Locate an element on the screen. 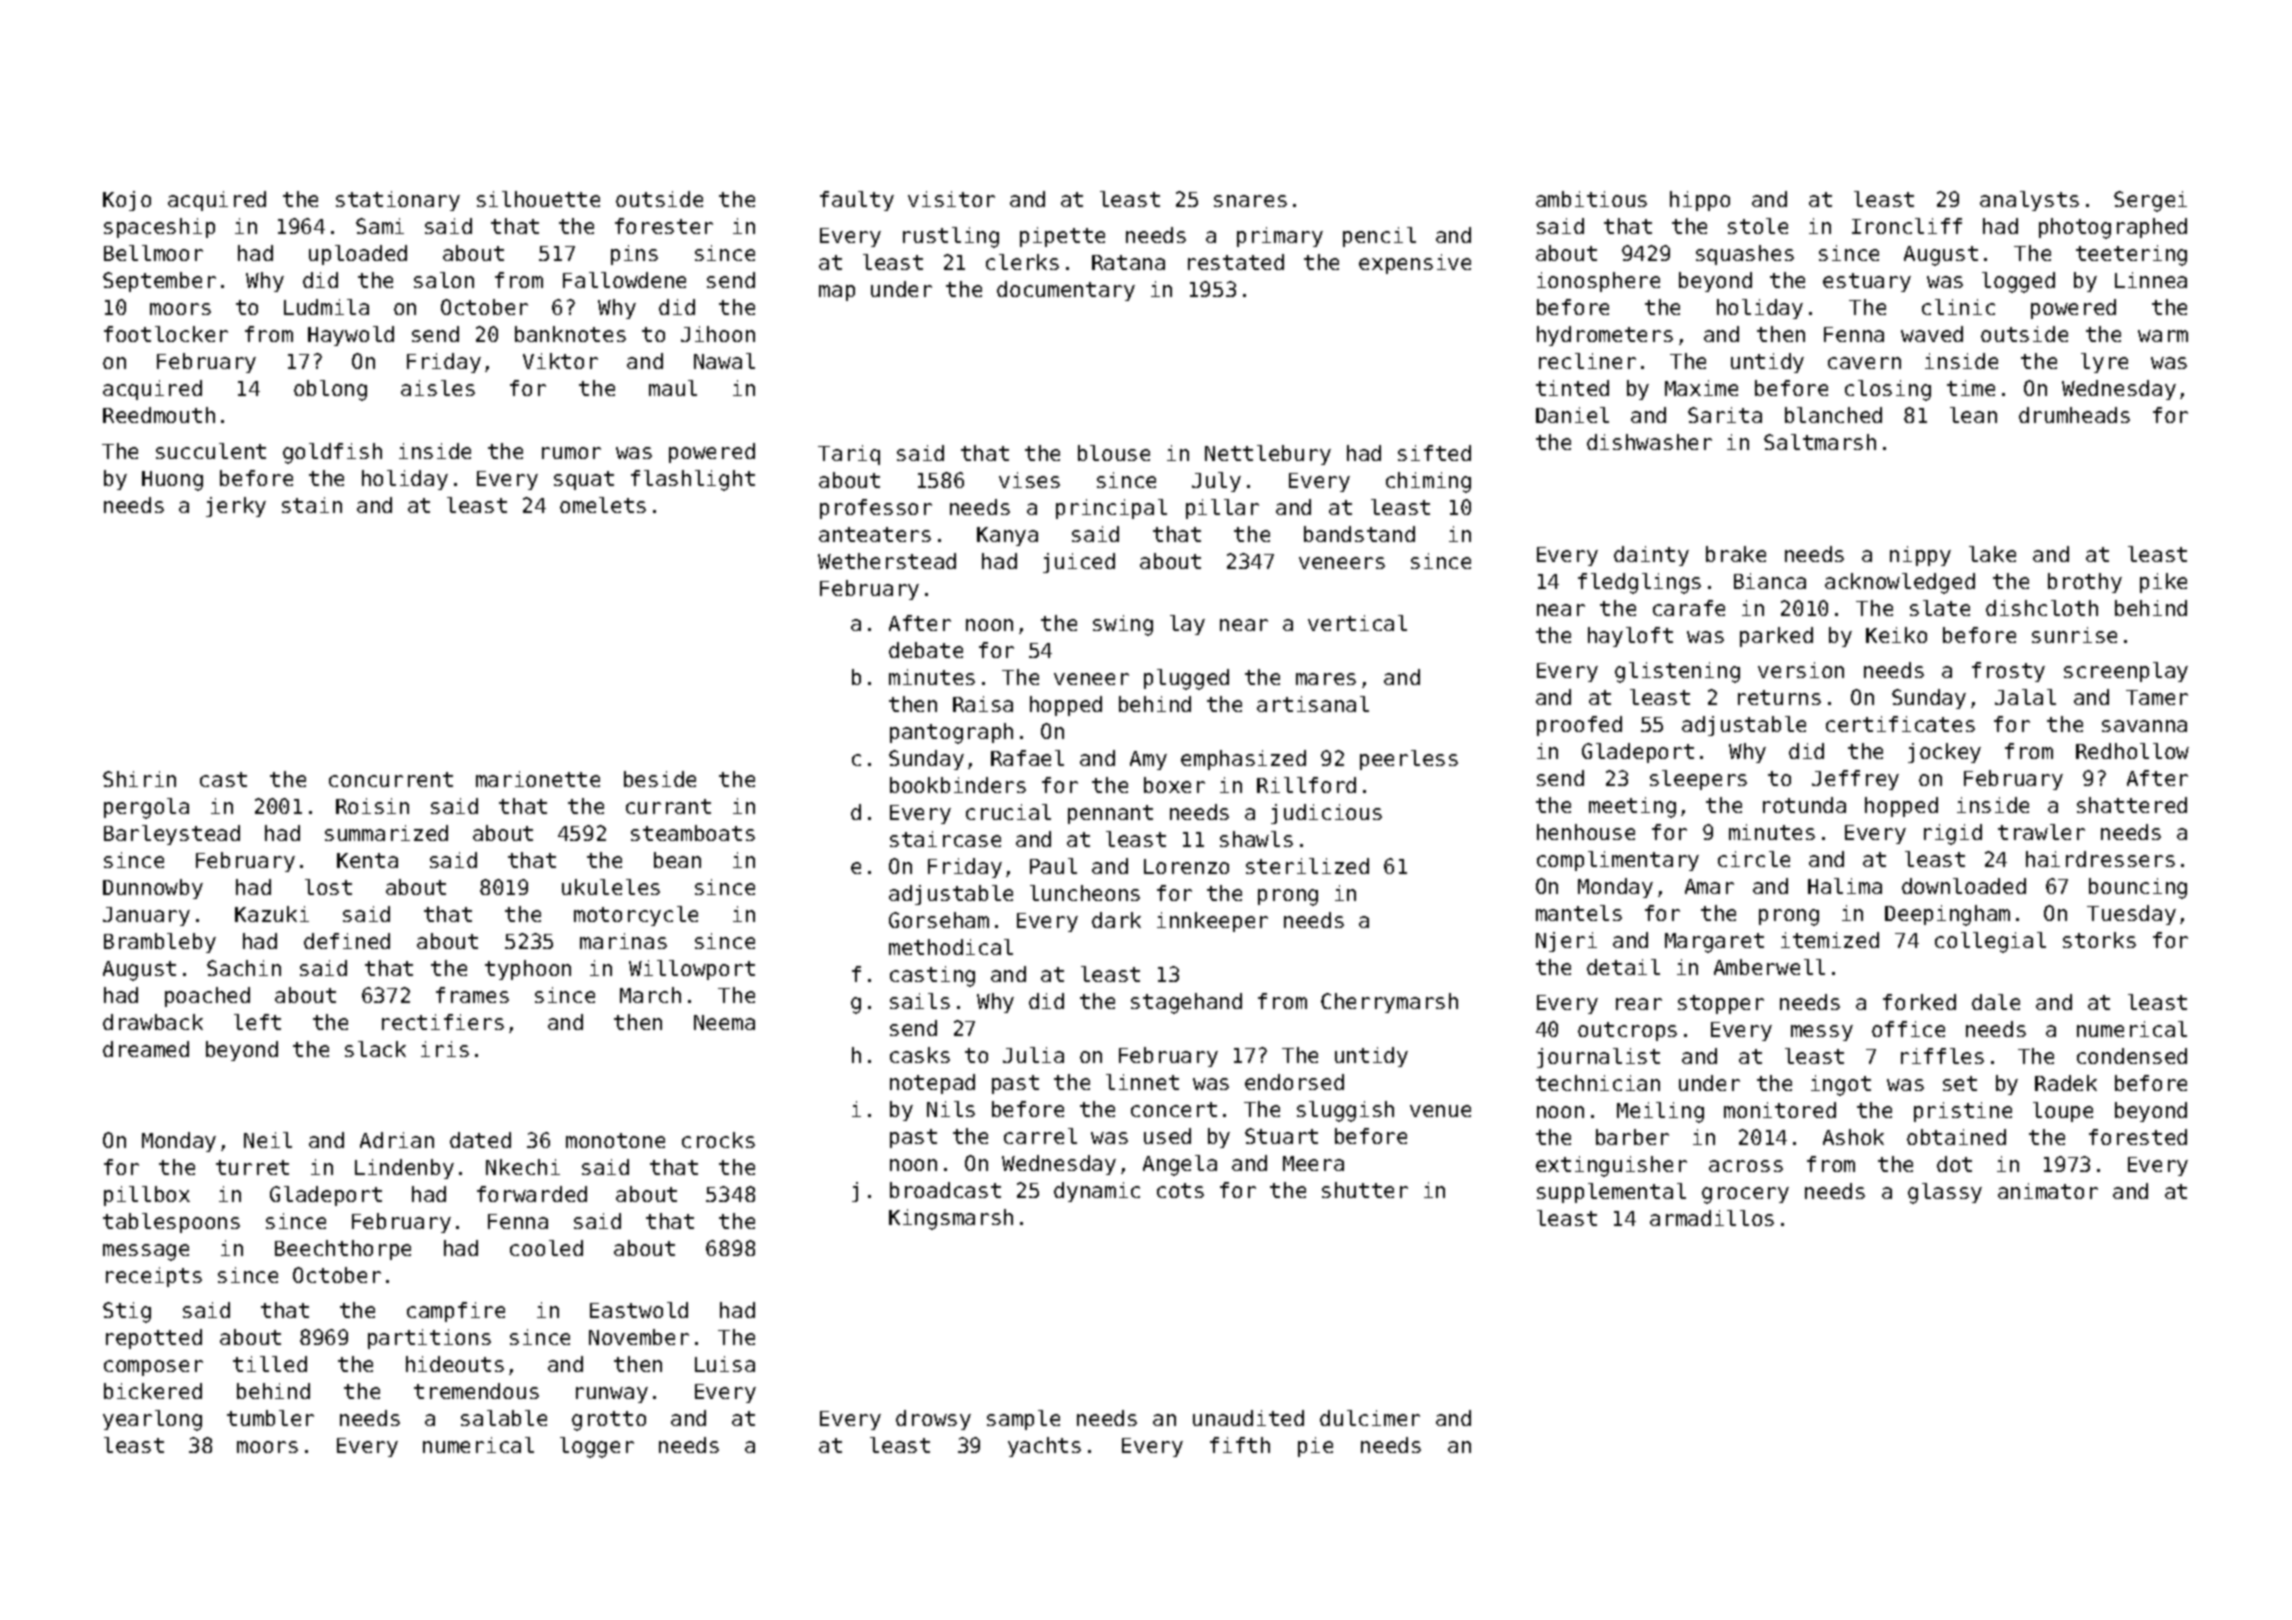 The height and width of the screenshot is (1620, 2292). logger is located at coordinates (597, 1447).
